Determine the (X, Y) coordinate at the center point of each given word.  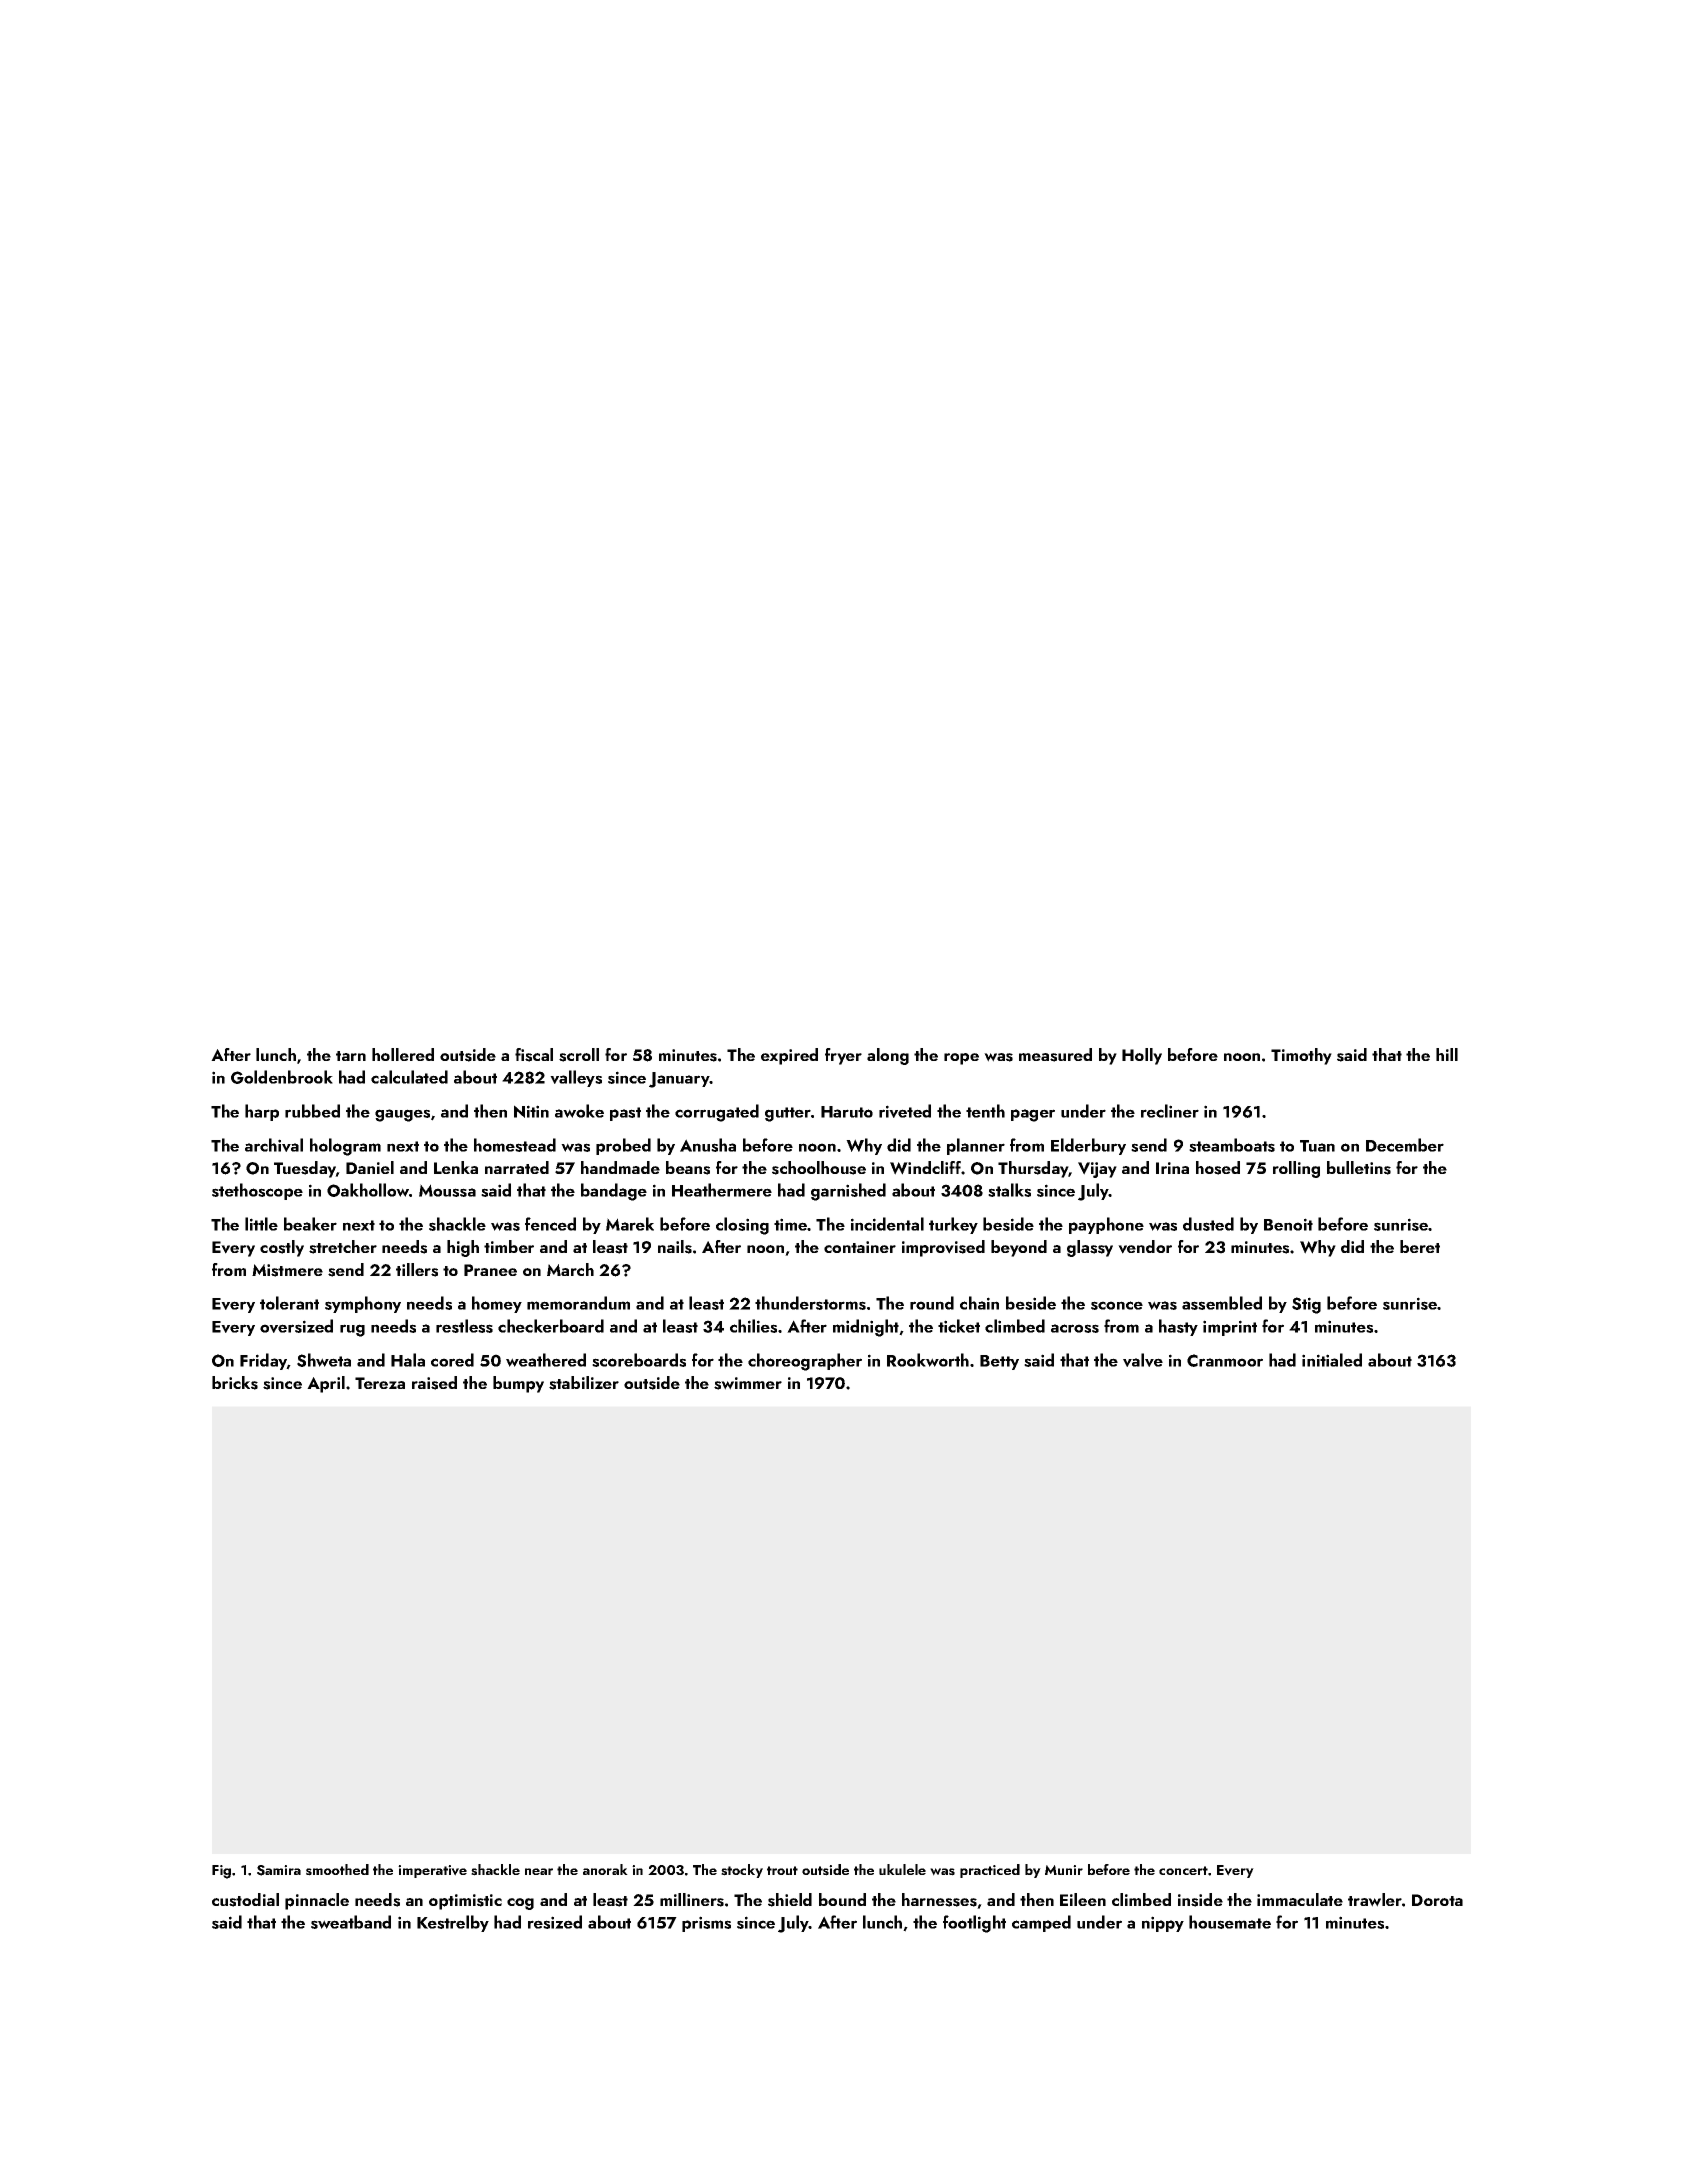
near (539, 1871)
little (261, 1224)
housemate (1230, 1922)
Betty (999, 1362)
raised (434, 1383)
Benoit (1288, 1224)
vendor (1145, 1247)
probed (623, 1146)
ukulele (902, 1869)
